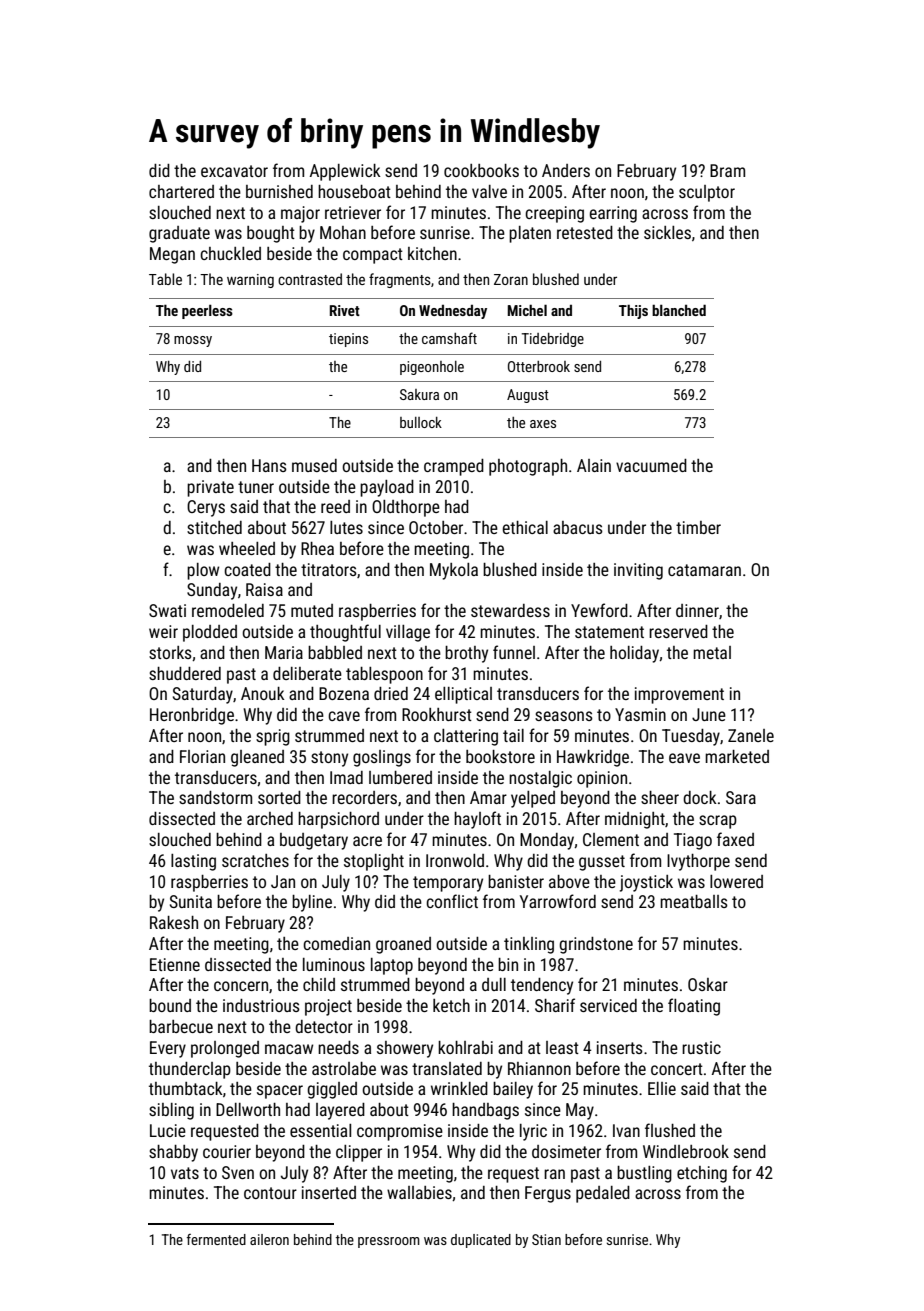 The width and height of the screenshot is (924, 1311). I want to click on Monday, so click(547, 841).
